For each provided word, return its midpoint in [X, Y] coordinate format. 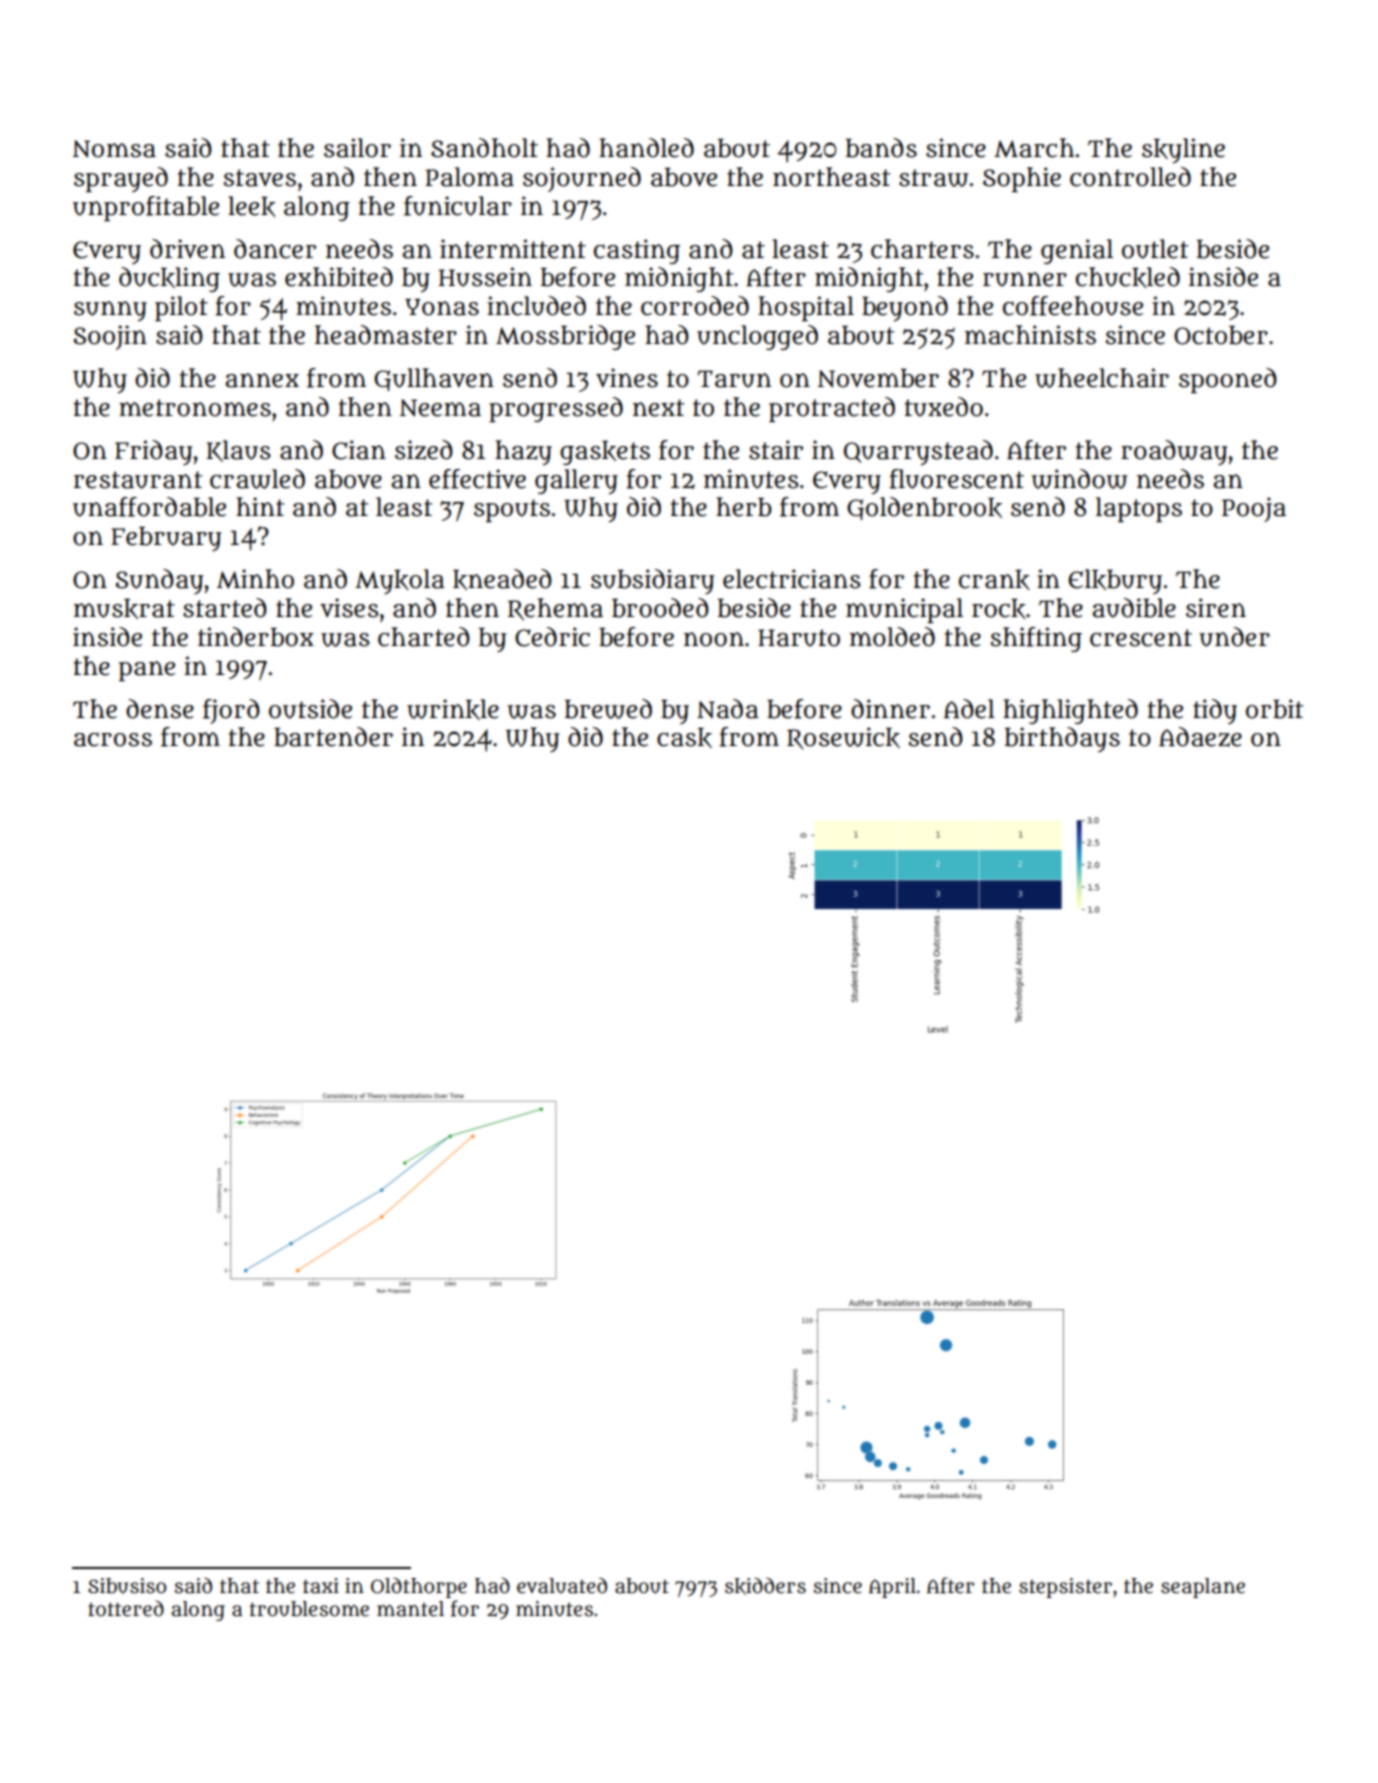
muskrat [124, 609]
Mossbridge [565, 337]
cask [684, 738]
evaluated [562, 1585]
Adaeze [1200, 737]
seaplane [1203, 1588]
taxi [321, 1586]
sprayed [121, 179]
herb [744, 507]
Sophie [1022, 179]
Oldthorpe [419, 1587]
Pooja [1254, 509]
